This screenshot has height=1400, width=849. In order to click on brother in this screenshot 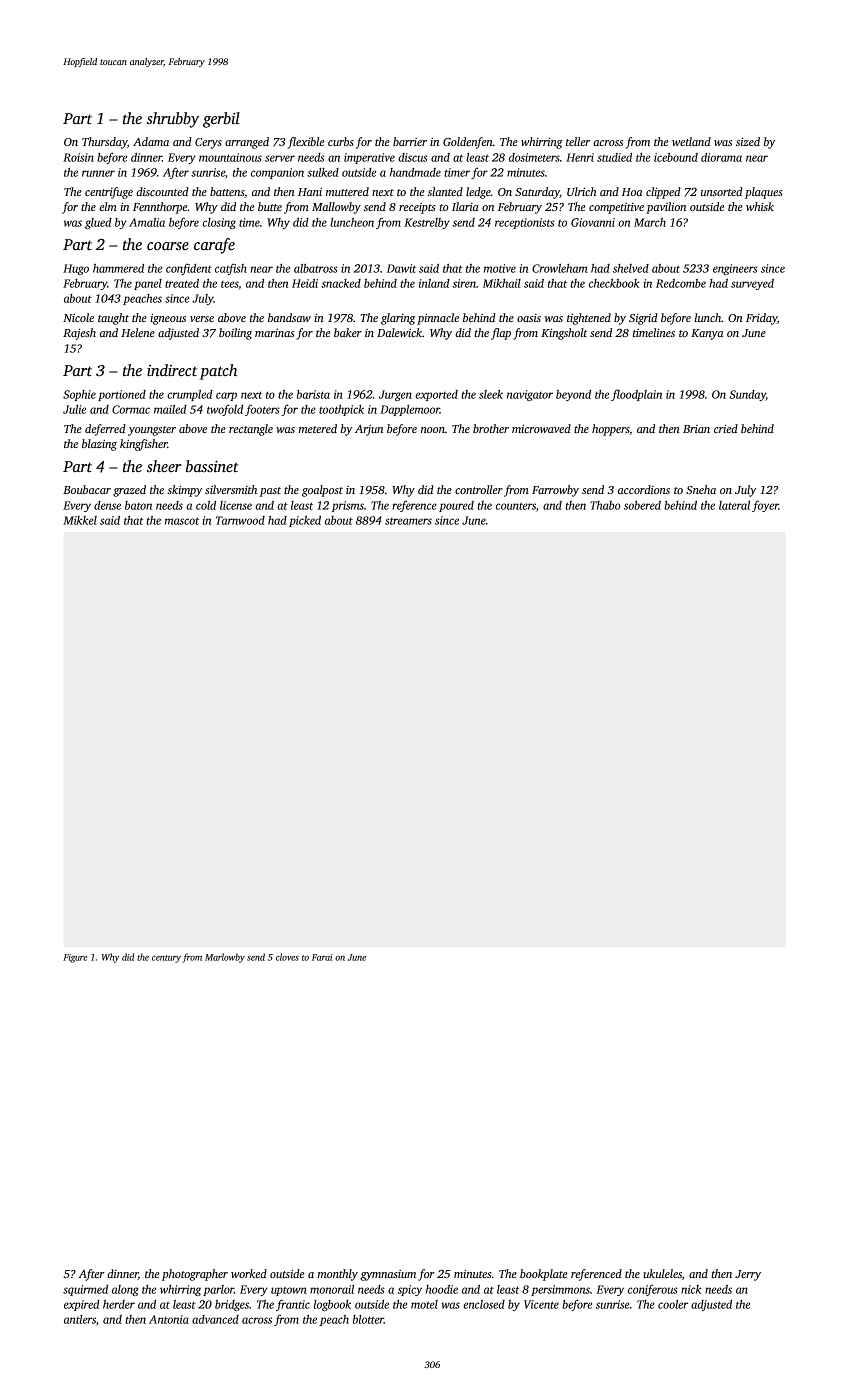, I will do `click(491, 428)`.
